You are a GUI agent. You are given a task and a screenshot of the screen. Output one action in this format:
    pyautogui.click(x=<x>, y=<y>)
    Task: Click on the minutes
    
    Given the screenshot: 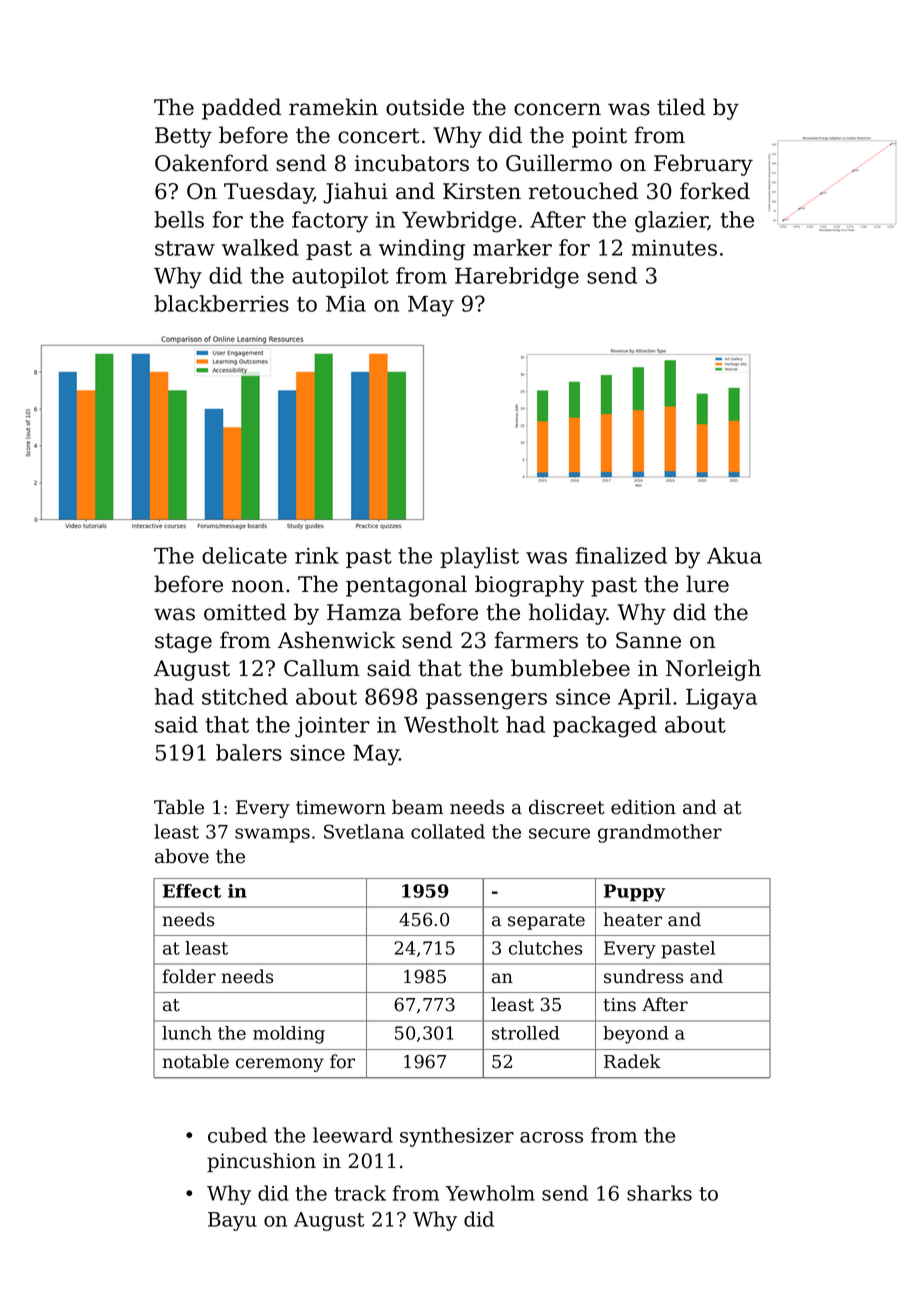 What is the action you would take?
    pyautogui.click(x=674, y=248)
